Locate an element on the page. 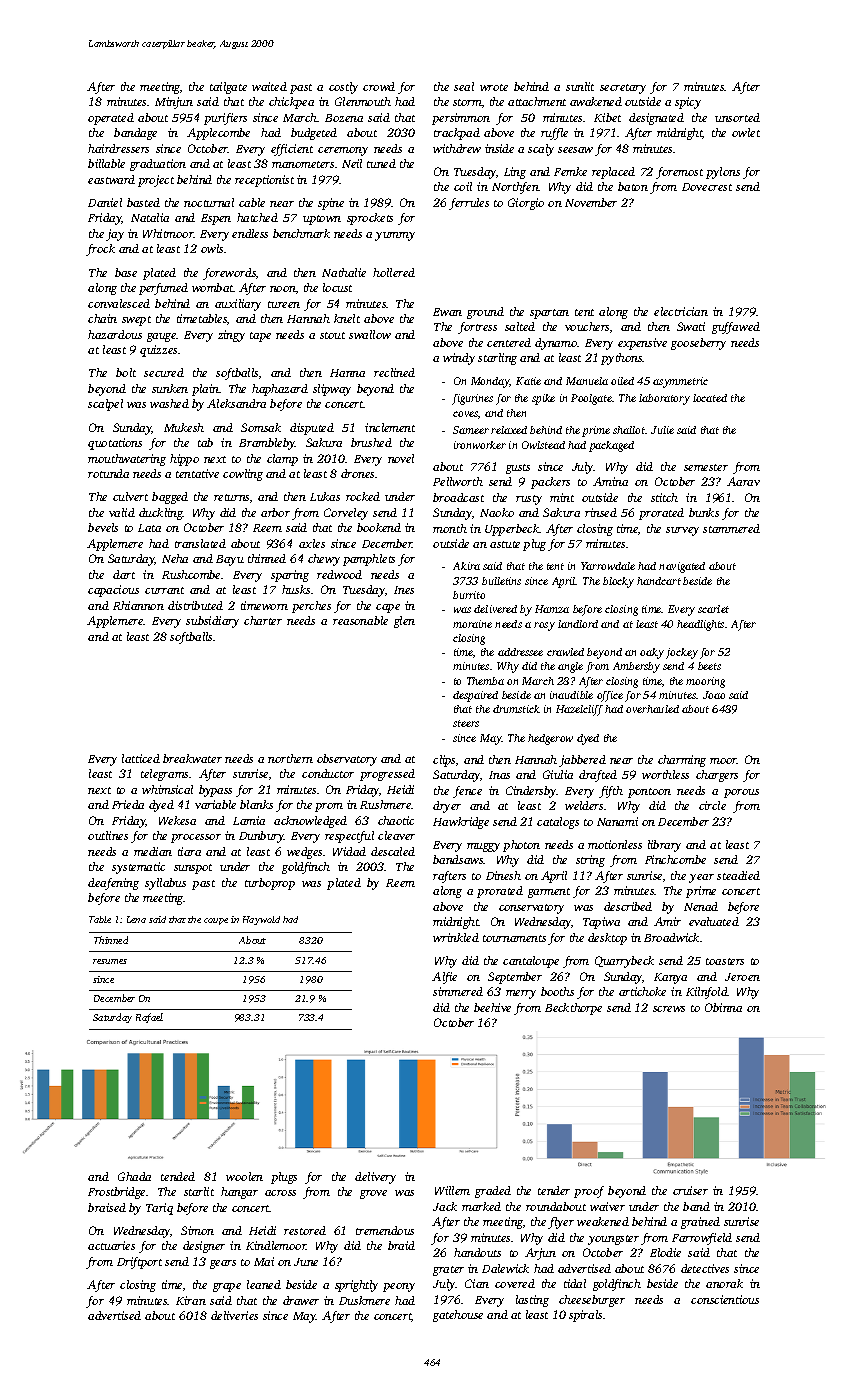  gatehouse is located at coordinates (458, 1316).
